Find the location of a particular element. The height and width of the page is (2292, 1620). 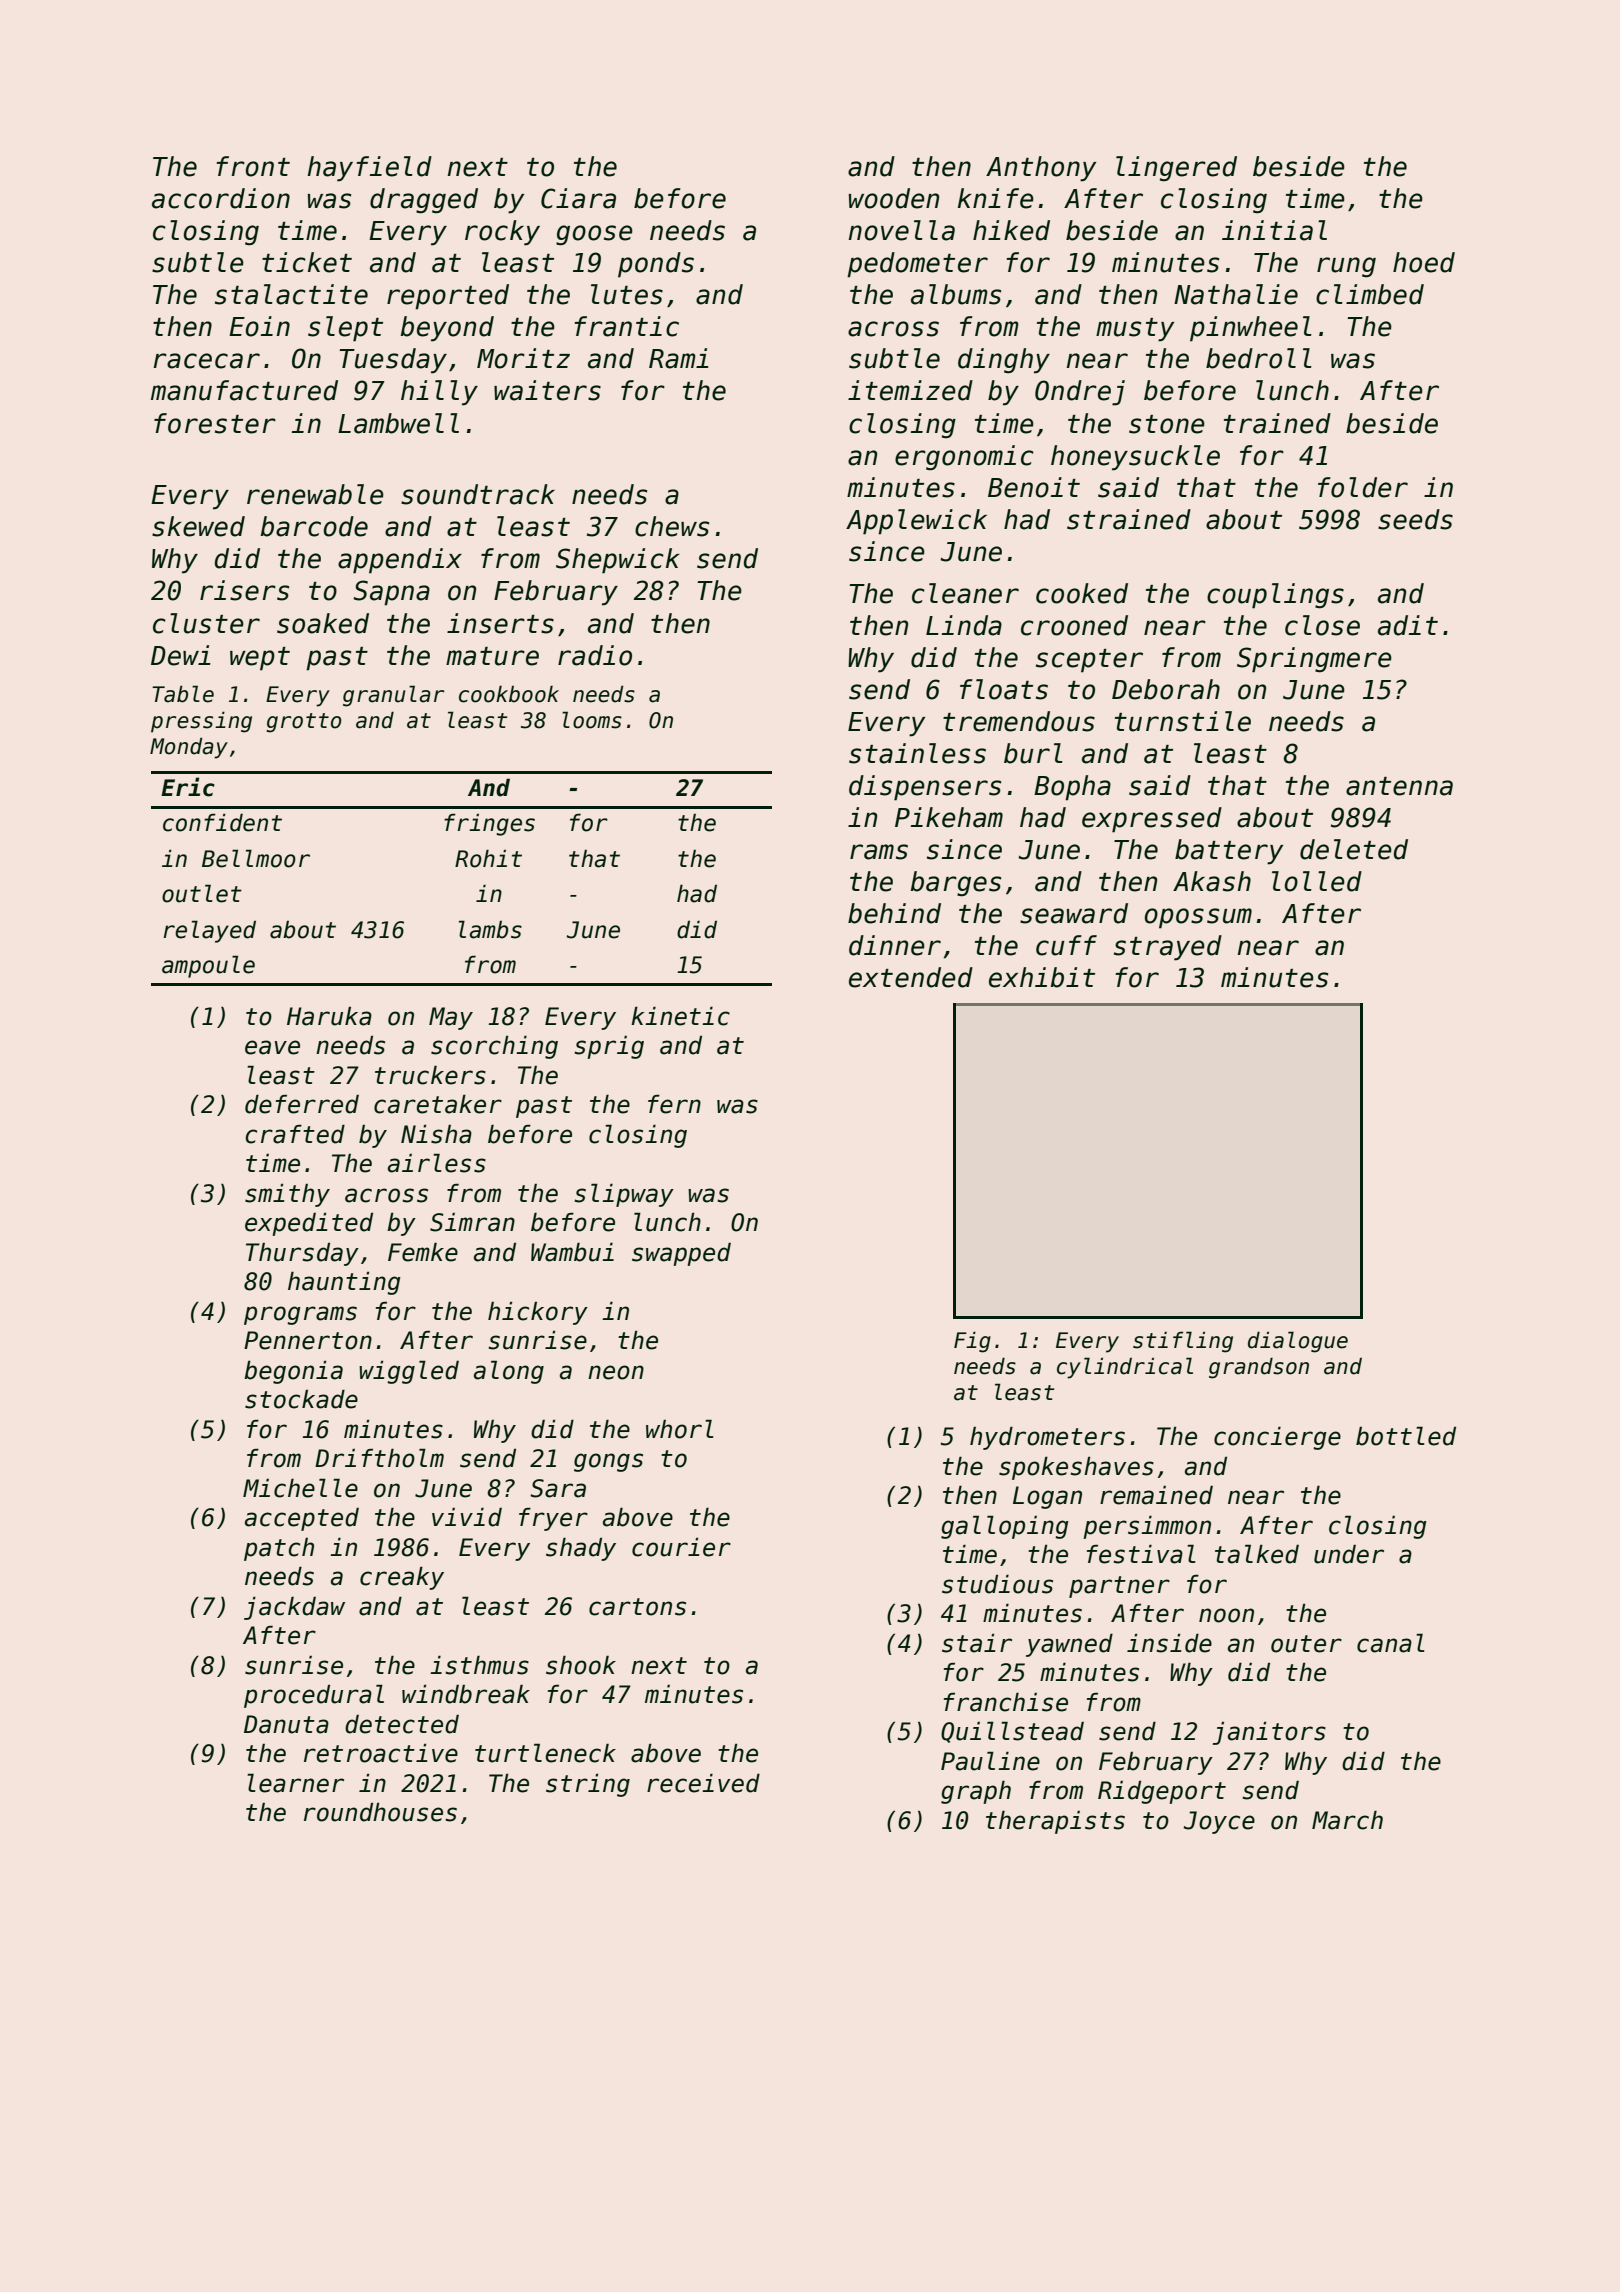

canal is located at coordinates (1391, 1643).
